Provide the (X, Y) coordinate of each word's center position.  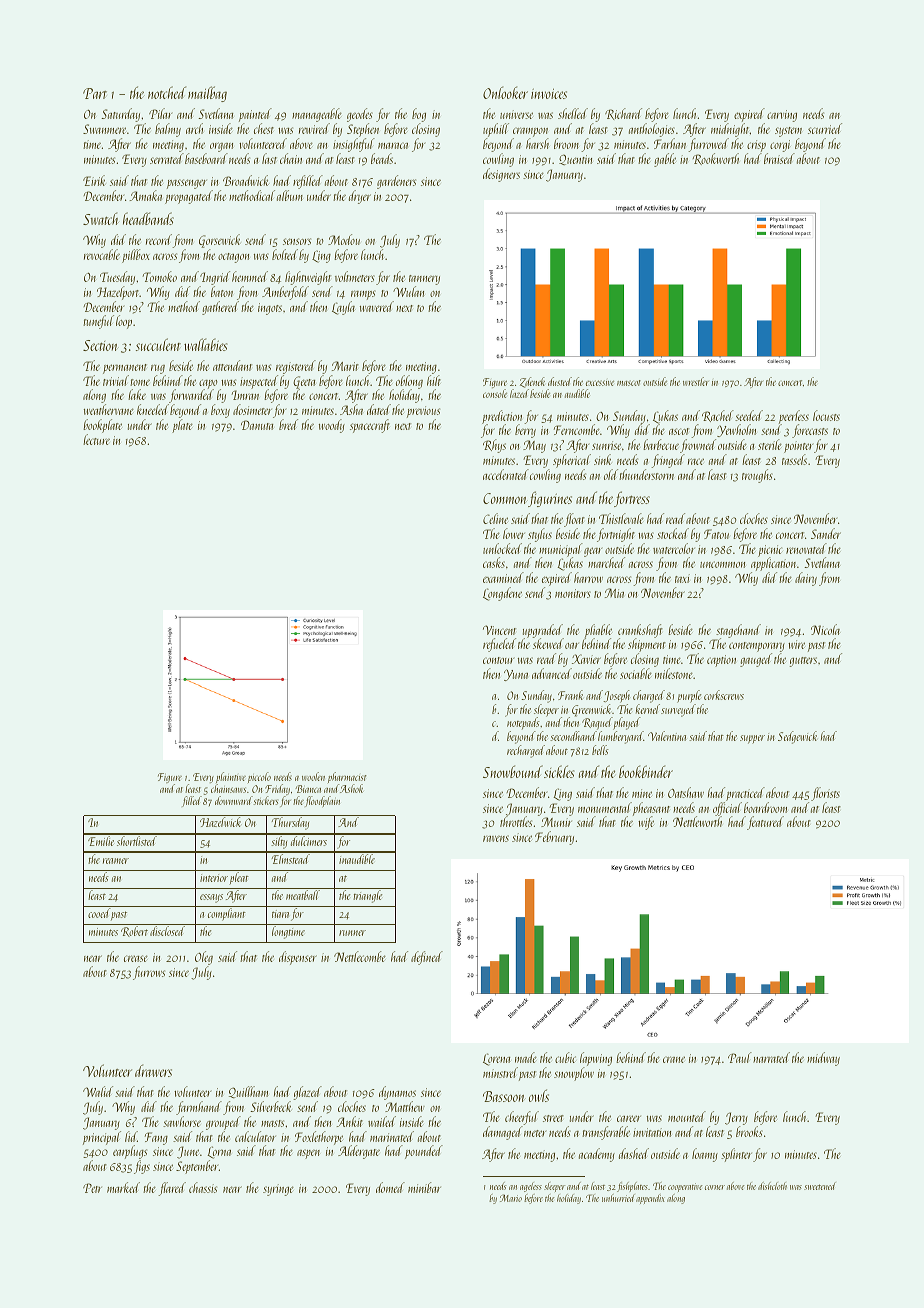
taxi (682, 578)
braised (779, 158)
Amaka (145, 195)
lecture (96, 439)
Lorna (219, 1152)
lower (514, 533)
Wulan (408, 291)
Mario (511, 1198)
